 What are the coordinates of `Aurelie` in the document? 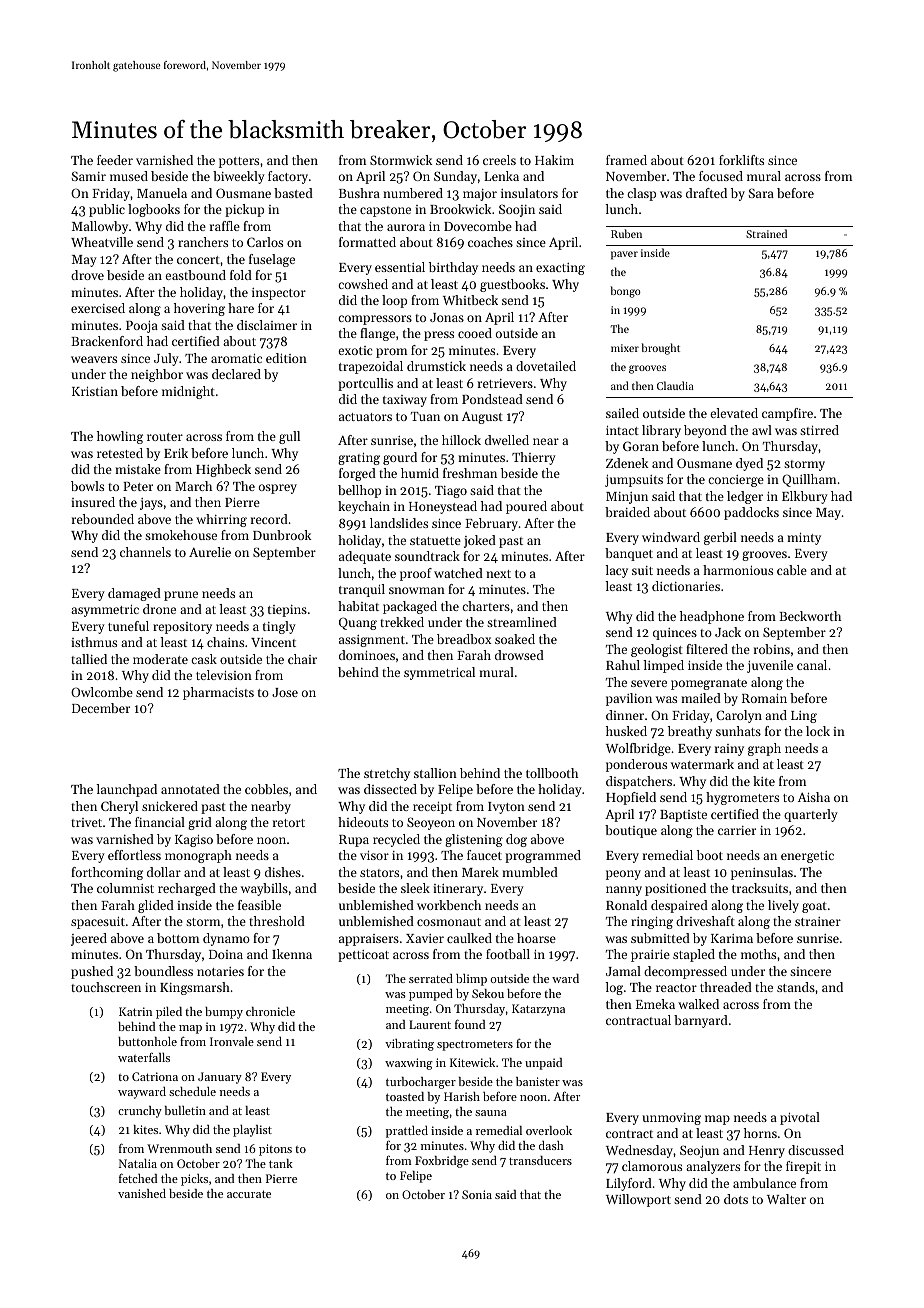 It's located at (210, 552).
